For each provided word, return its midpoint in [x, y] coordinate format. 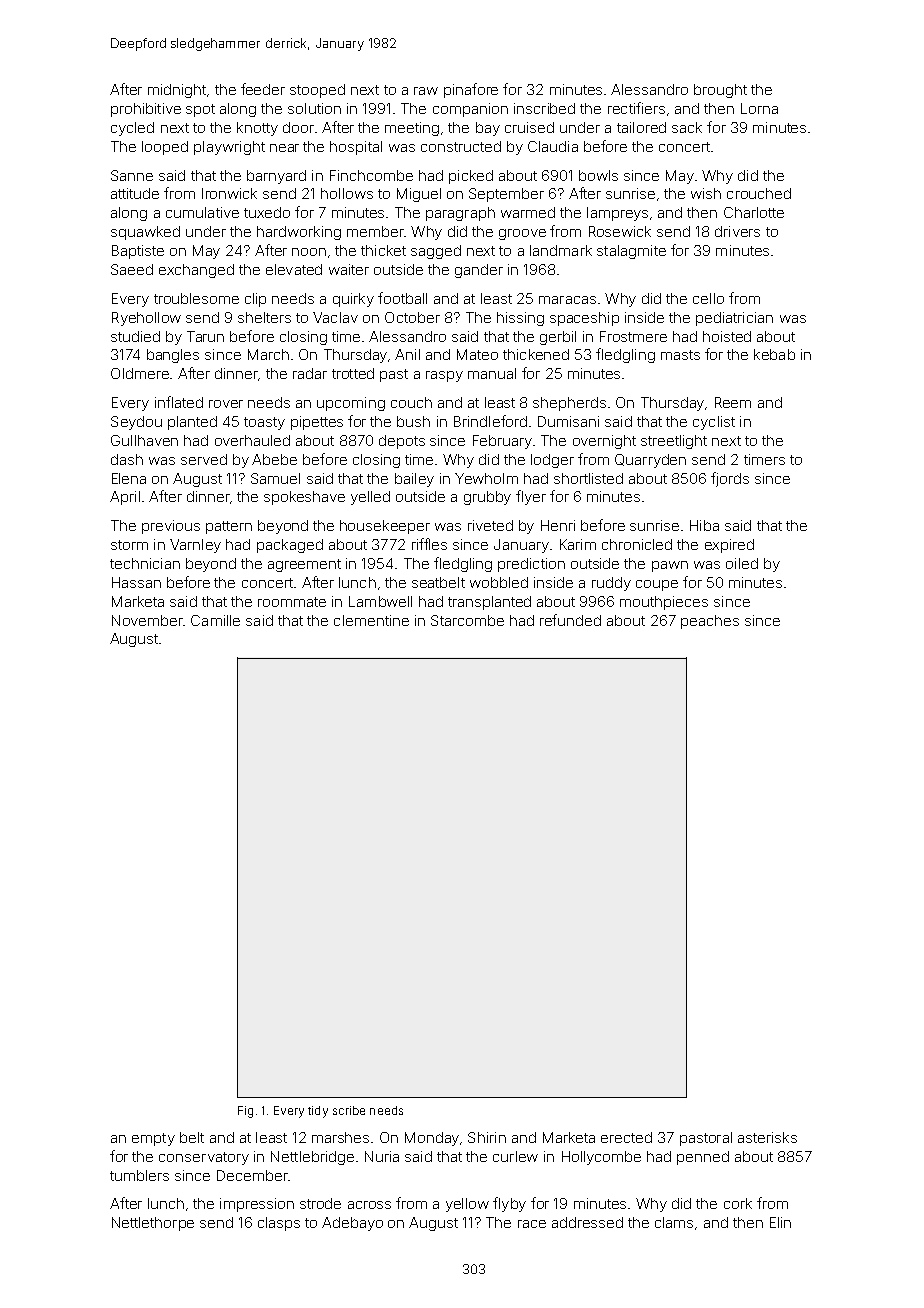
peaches [710, 622]
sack [687, 127]
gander [479, 271]
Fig [245, 1112]
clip [255, 300]
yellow [467, 1205]
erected [626, 1137]
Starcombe [467, 620]
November [147, 620]
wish [706, 193]
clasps [279, 1224]
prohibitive [146, 110]
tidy [318, 1112]
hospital [356, 148]
